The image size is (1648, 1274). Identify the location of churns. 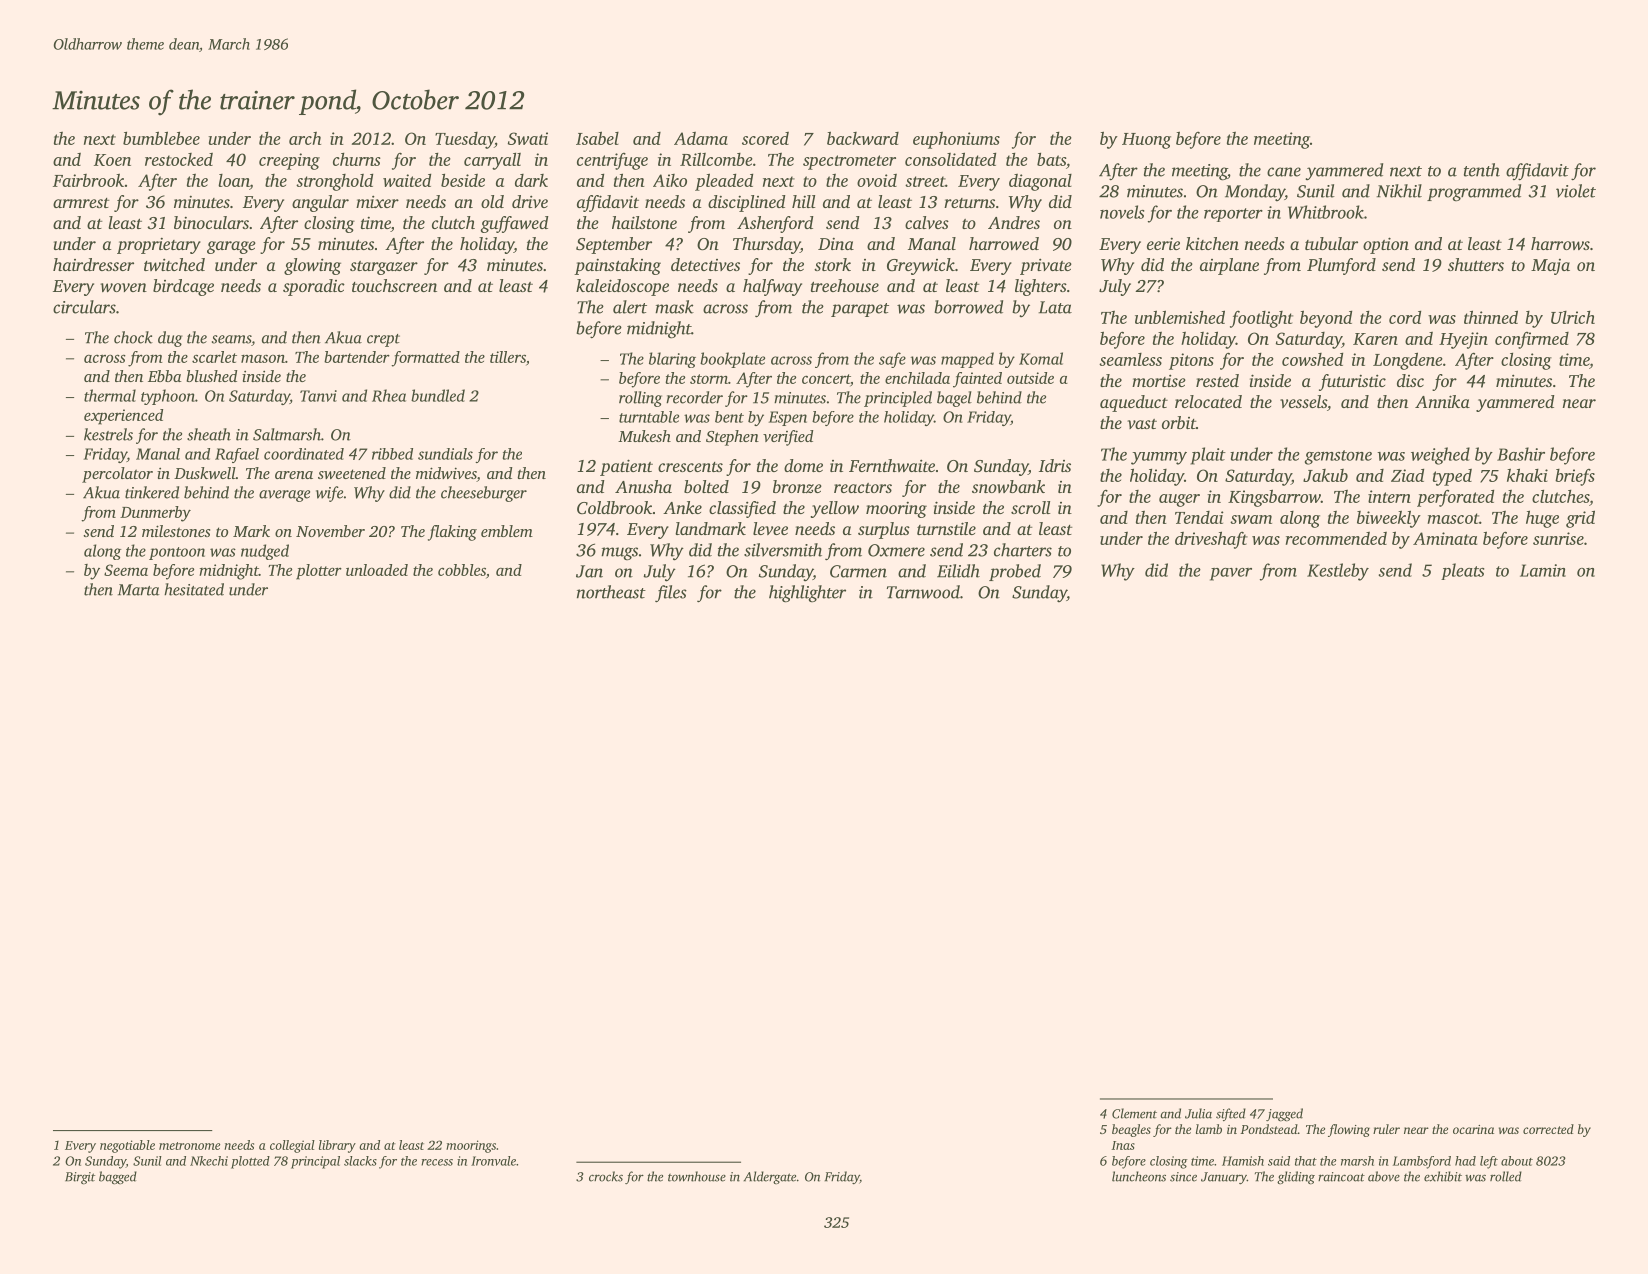
(357, 159).
